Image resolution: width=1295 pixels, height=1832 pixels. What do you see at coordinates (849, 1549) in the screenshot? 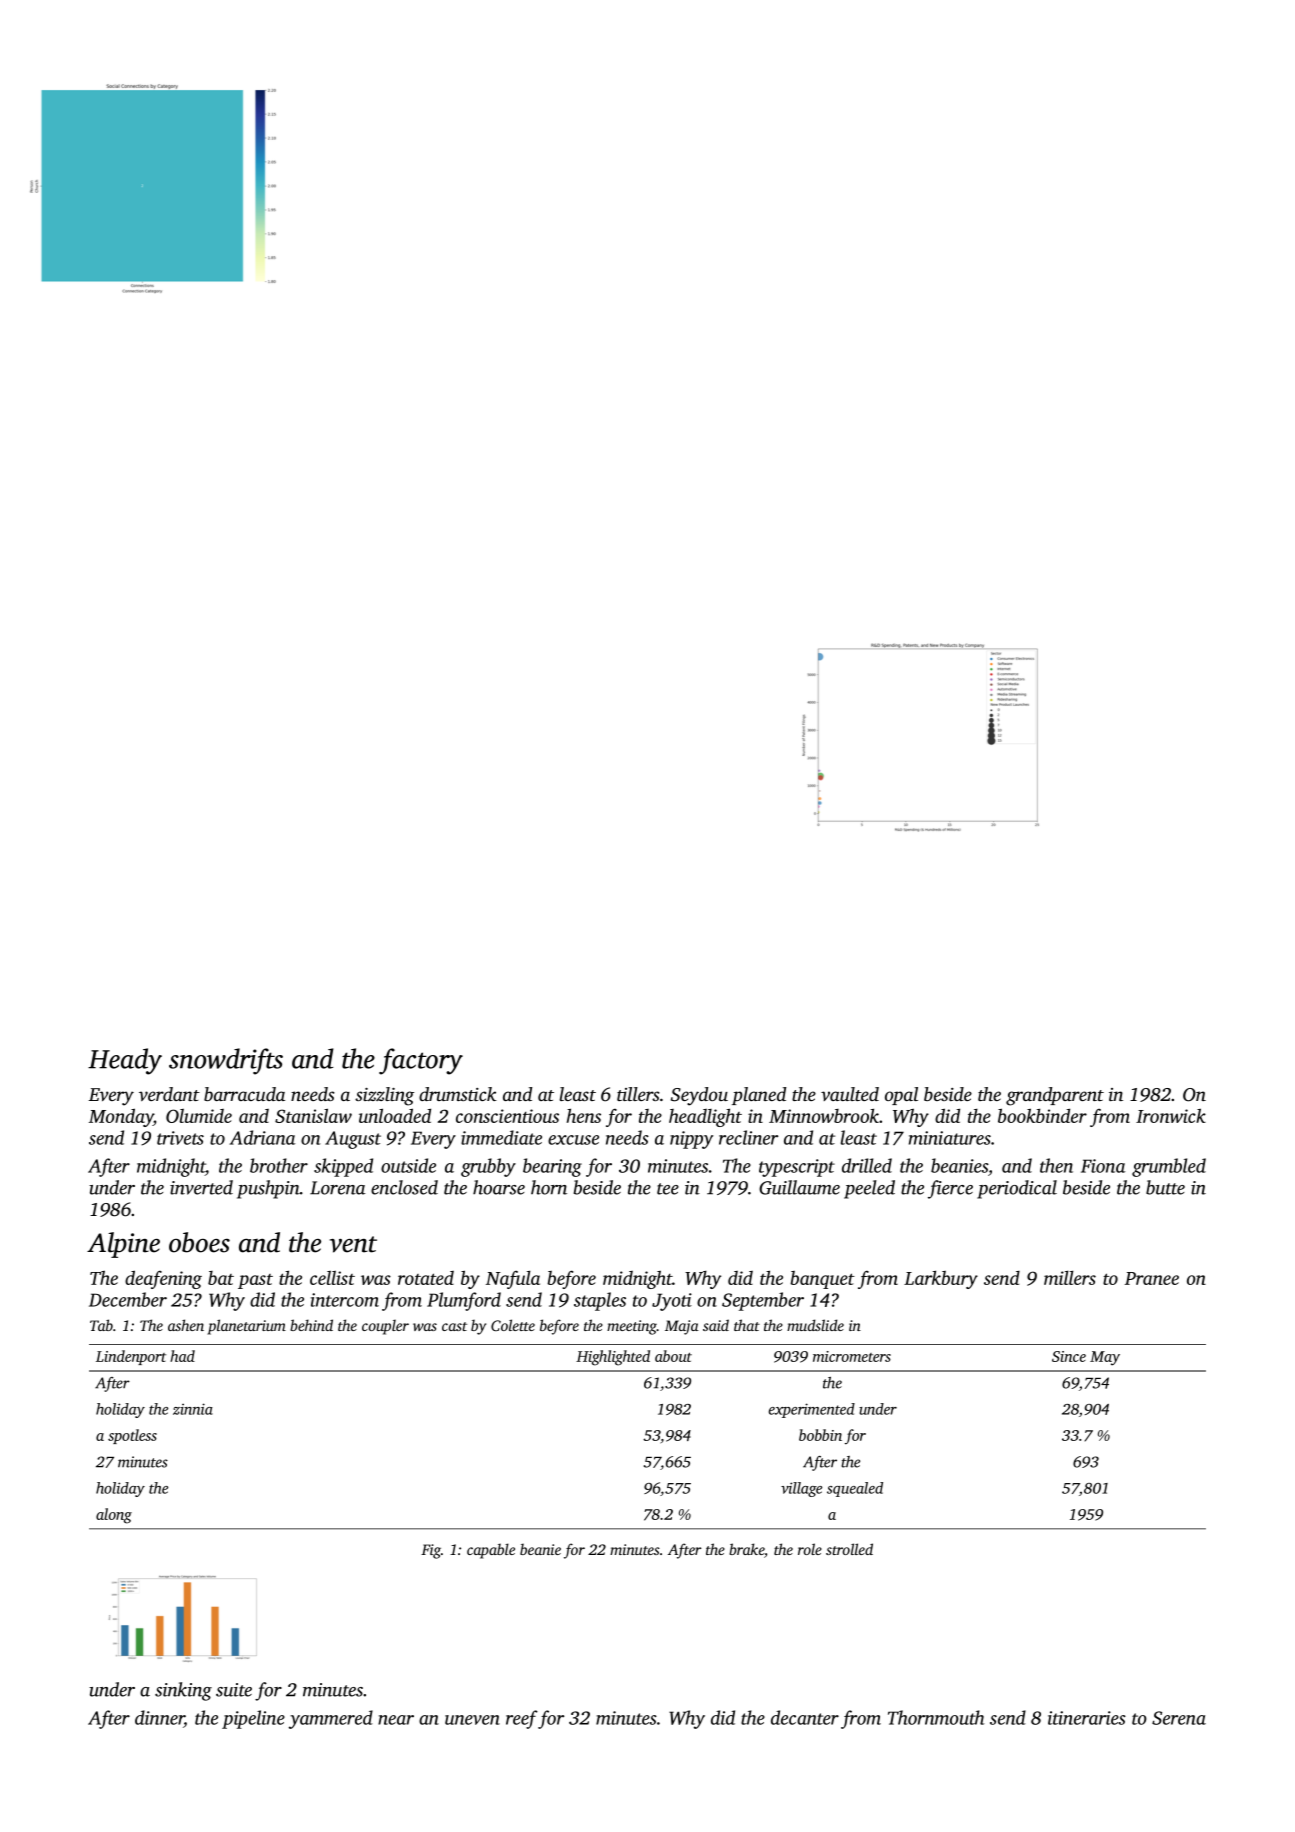
I see `strolled` at bounding box center [849, 1549].
